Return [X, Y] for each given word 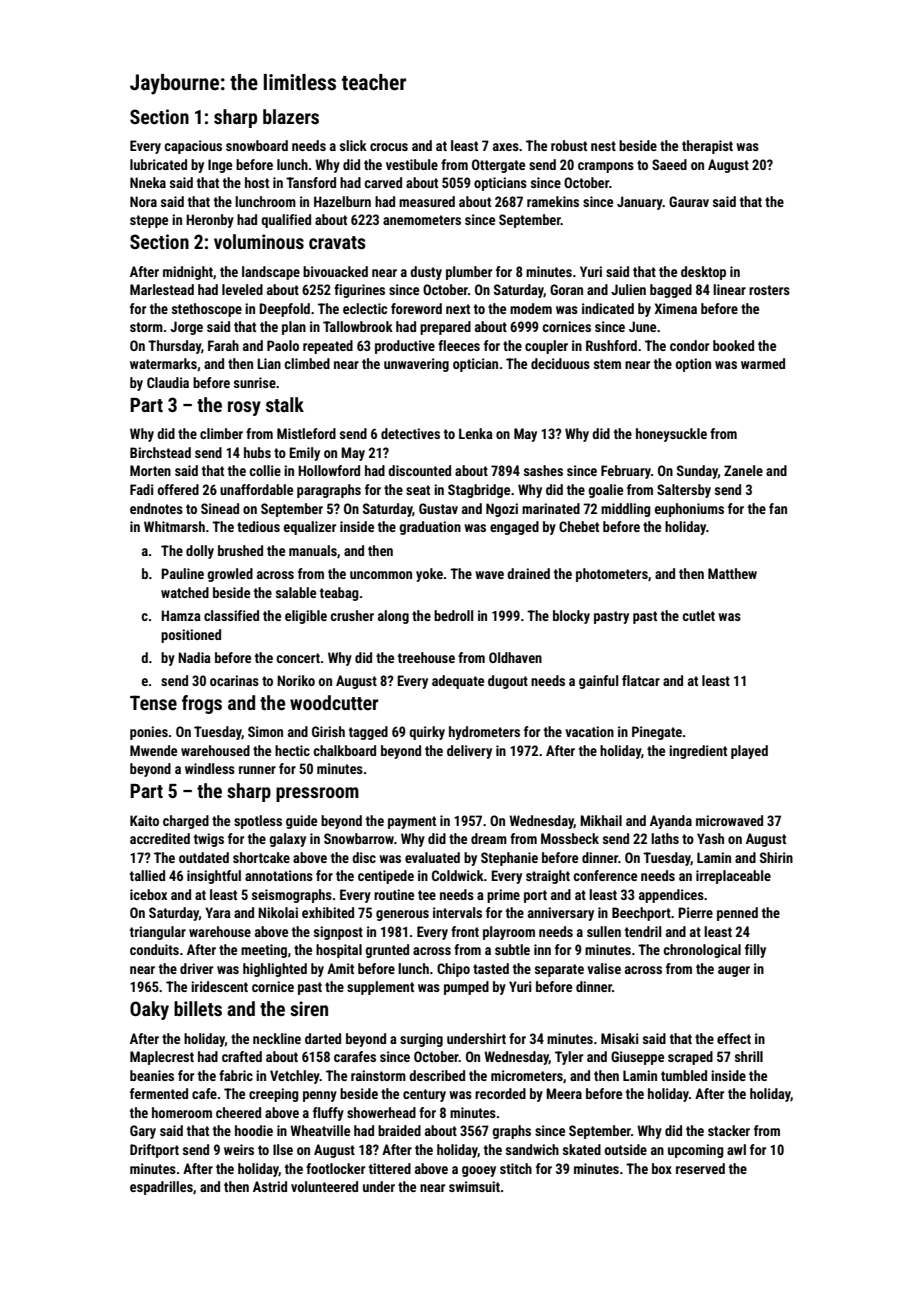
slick [353, 145]
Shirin [776, 857]
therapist [707, 147]
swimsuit [474, 1186]
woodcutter [334, 702]
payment [412, 822]
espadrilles [161, 1188]
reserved [700, 1168]
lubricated [158, 164]
